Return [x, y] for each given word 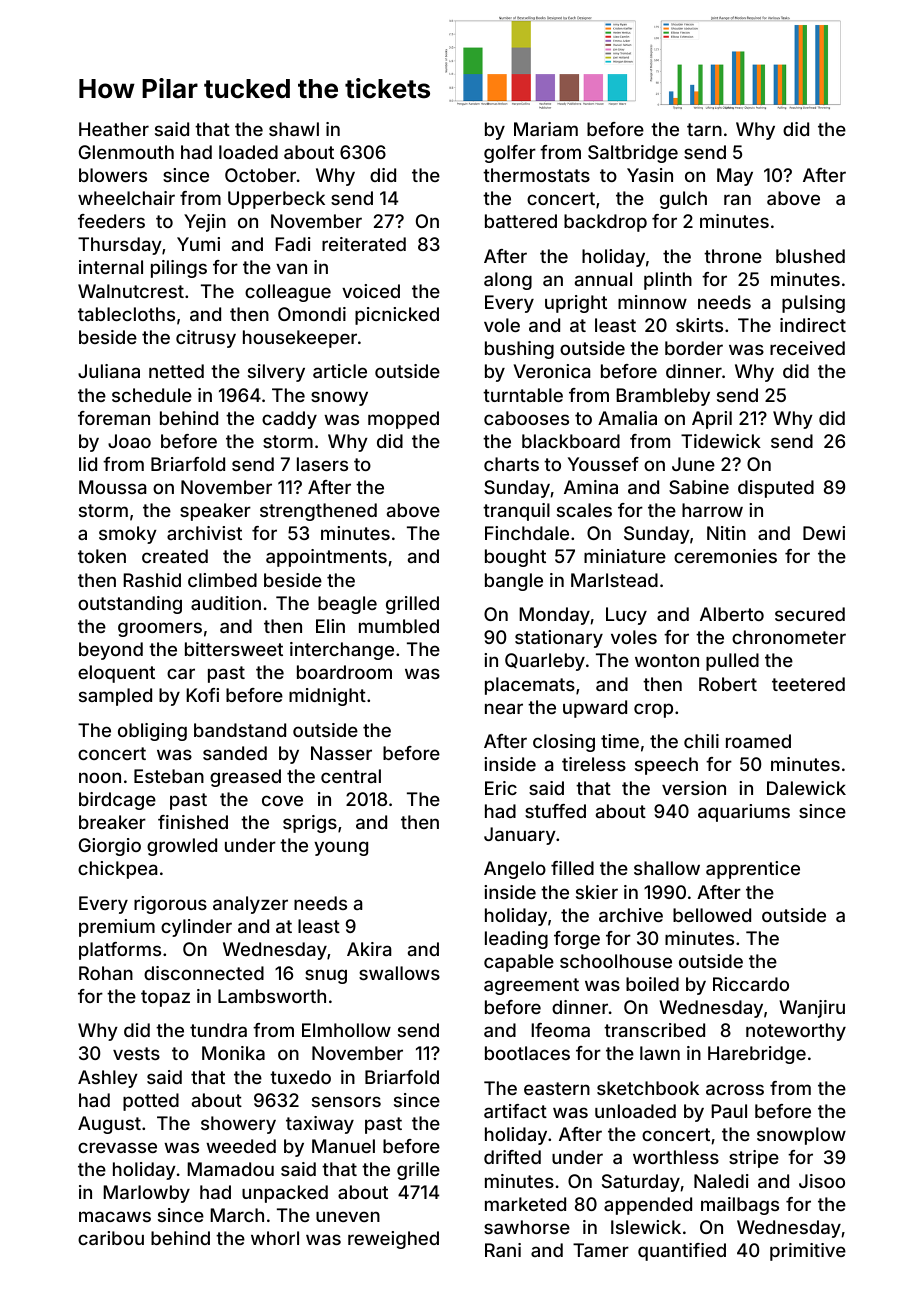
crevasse [117, 1147]
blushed [810, 256]
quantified [682, 1252]
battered [521, 221]
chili [701, 741]
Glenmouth [126, 152]
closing [564, 743]
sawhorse [527, 1227]
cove [282, 800]
